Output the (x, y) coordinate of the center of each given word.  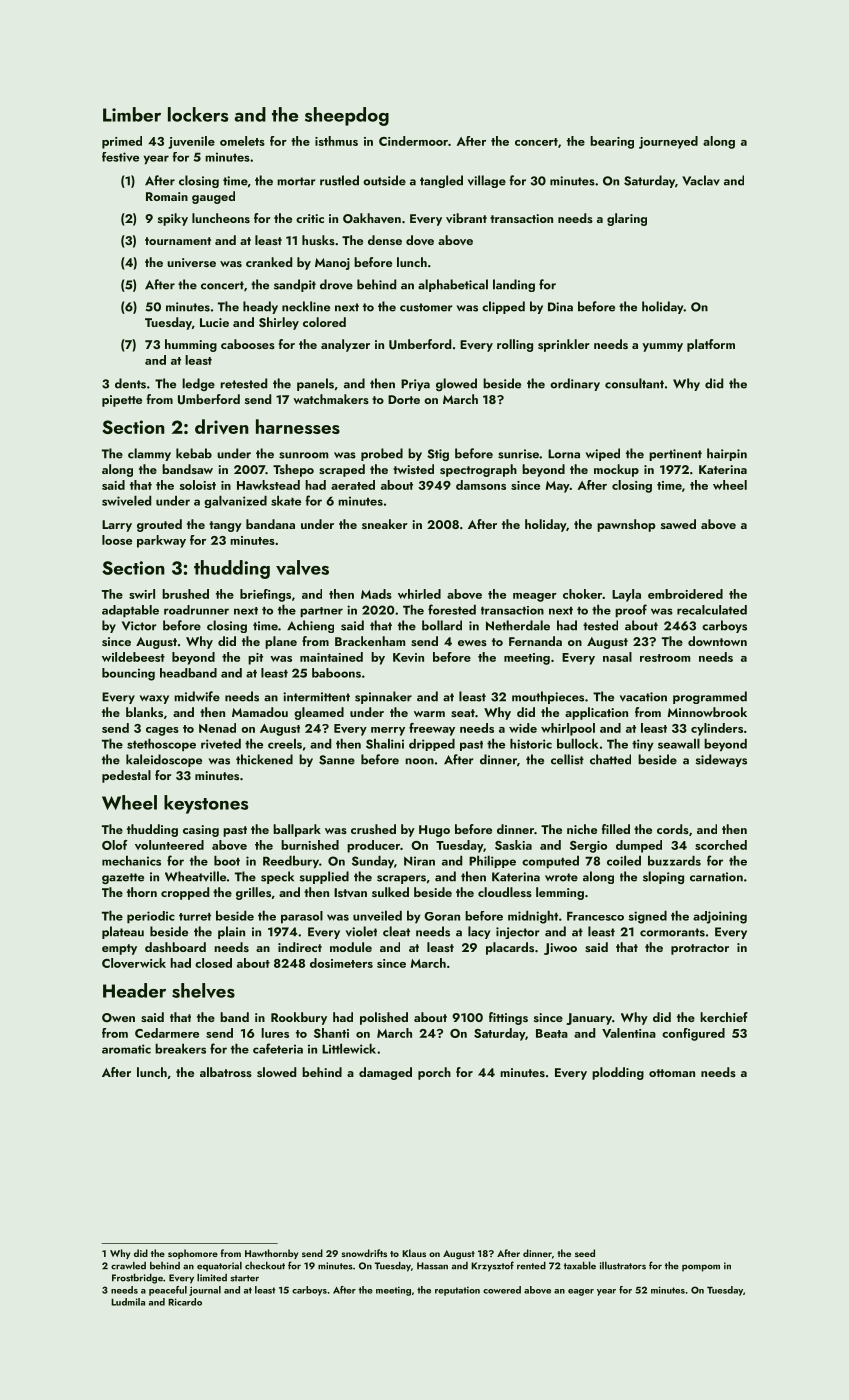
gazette (123, 878)
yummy (662, 347)
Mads (376, 594)
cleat (396, 931)
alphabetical (453, 285)
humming (191, 345)
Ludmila (128, 1302)
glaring (627, 219)
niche (582, 829)
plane (281, 642)
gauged (213, 197)
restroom (665, 658)
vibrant (466, 218)
